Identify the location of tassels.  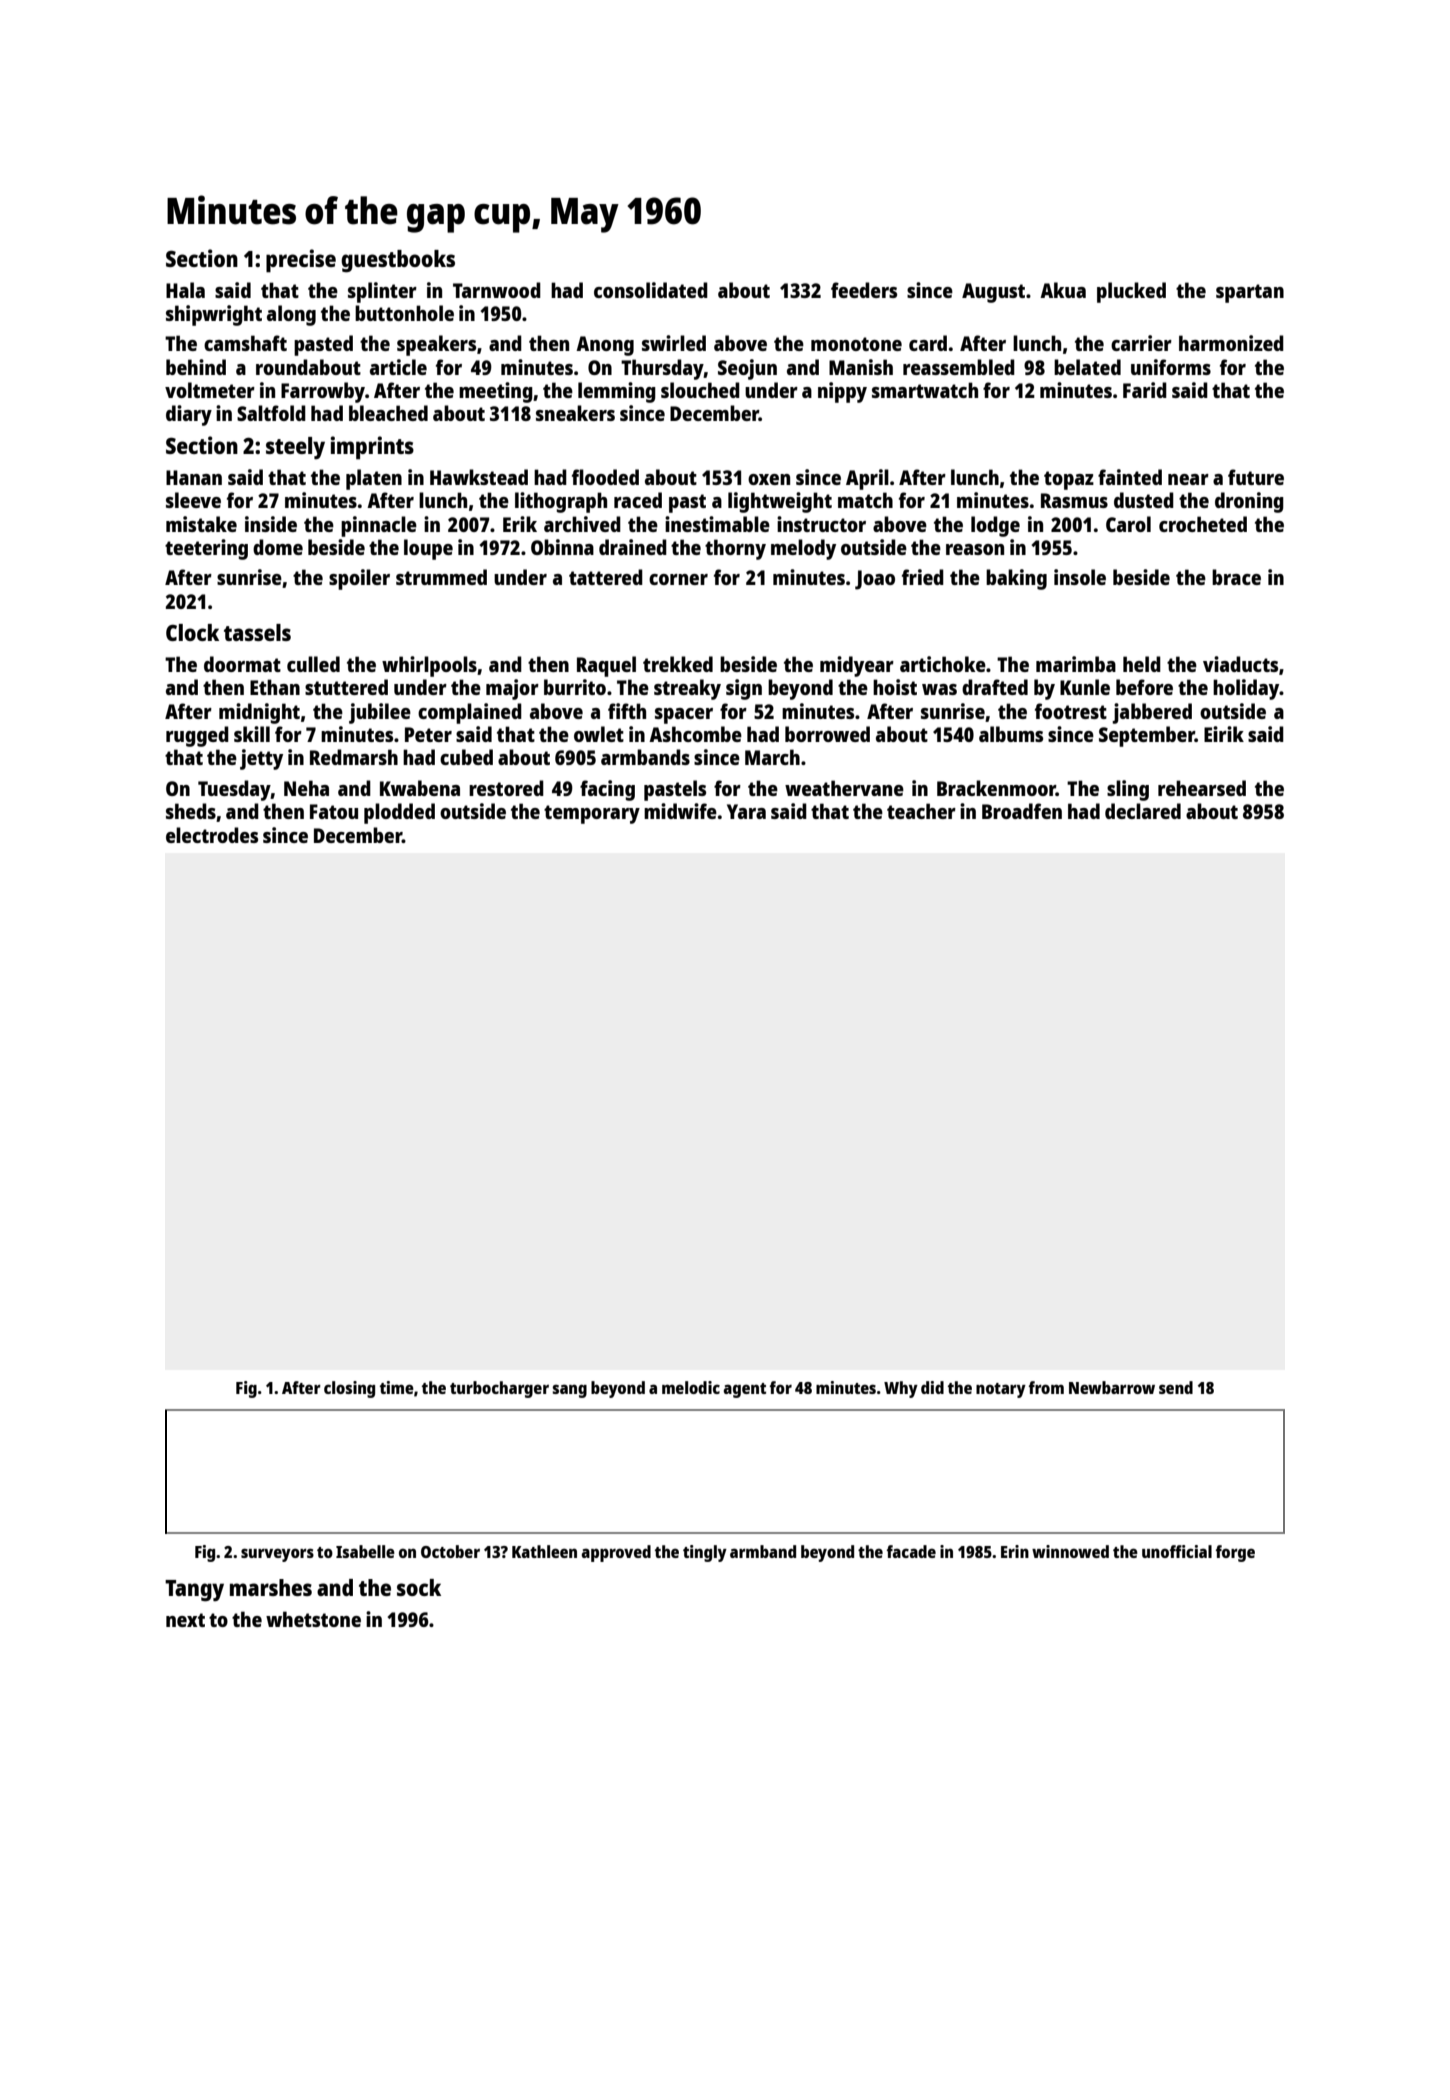
(257, 632).
